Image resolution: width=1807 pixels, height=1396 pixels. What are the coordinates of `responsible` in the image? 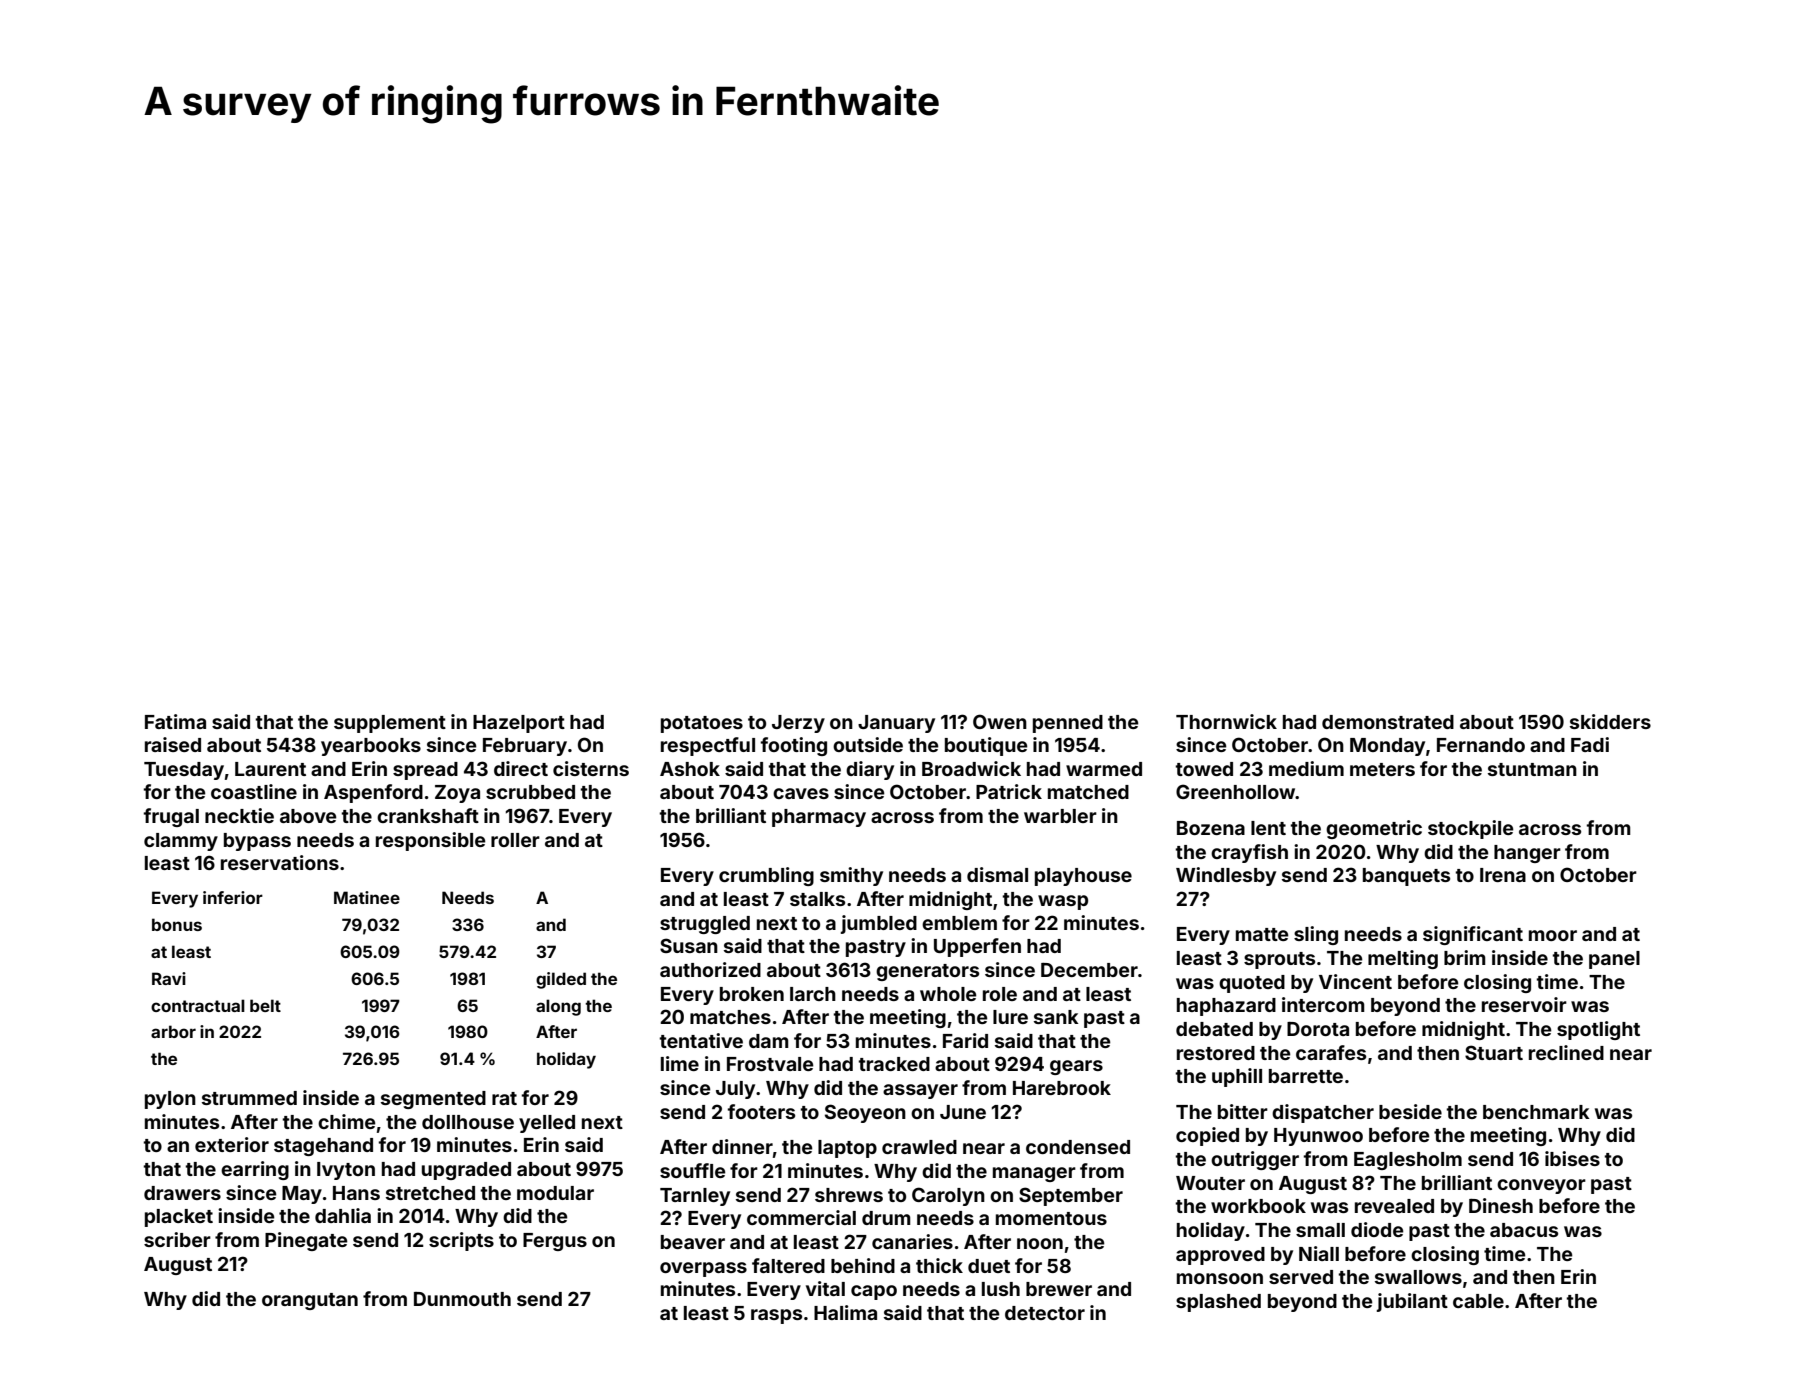 It's located at (431, 841).
